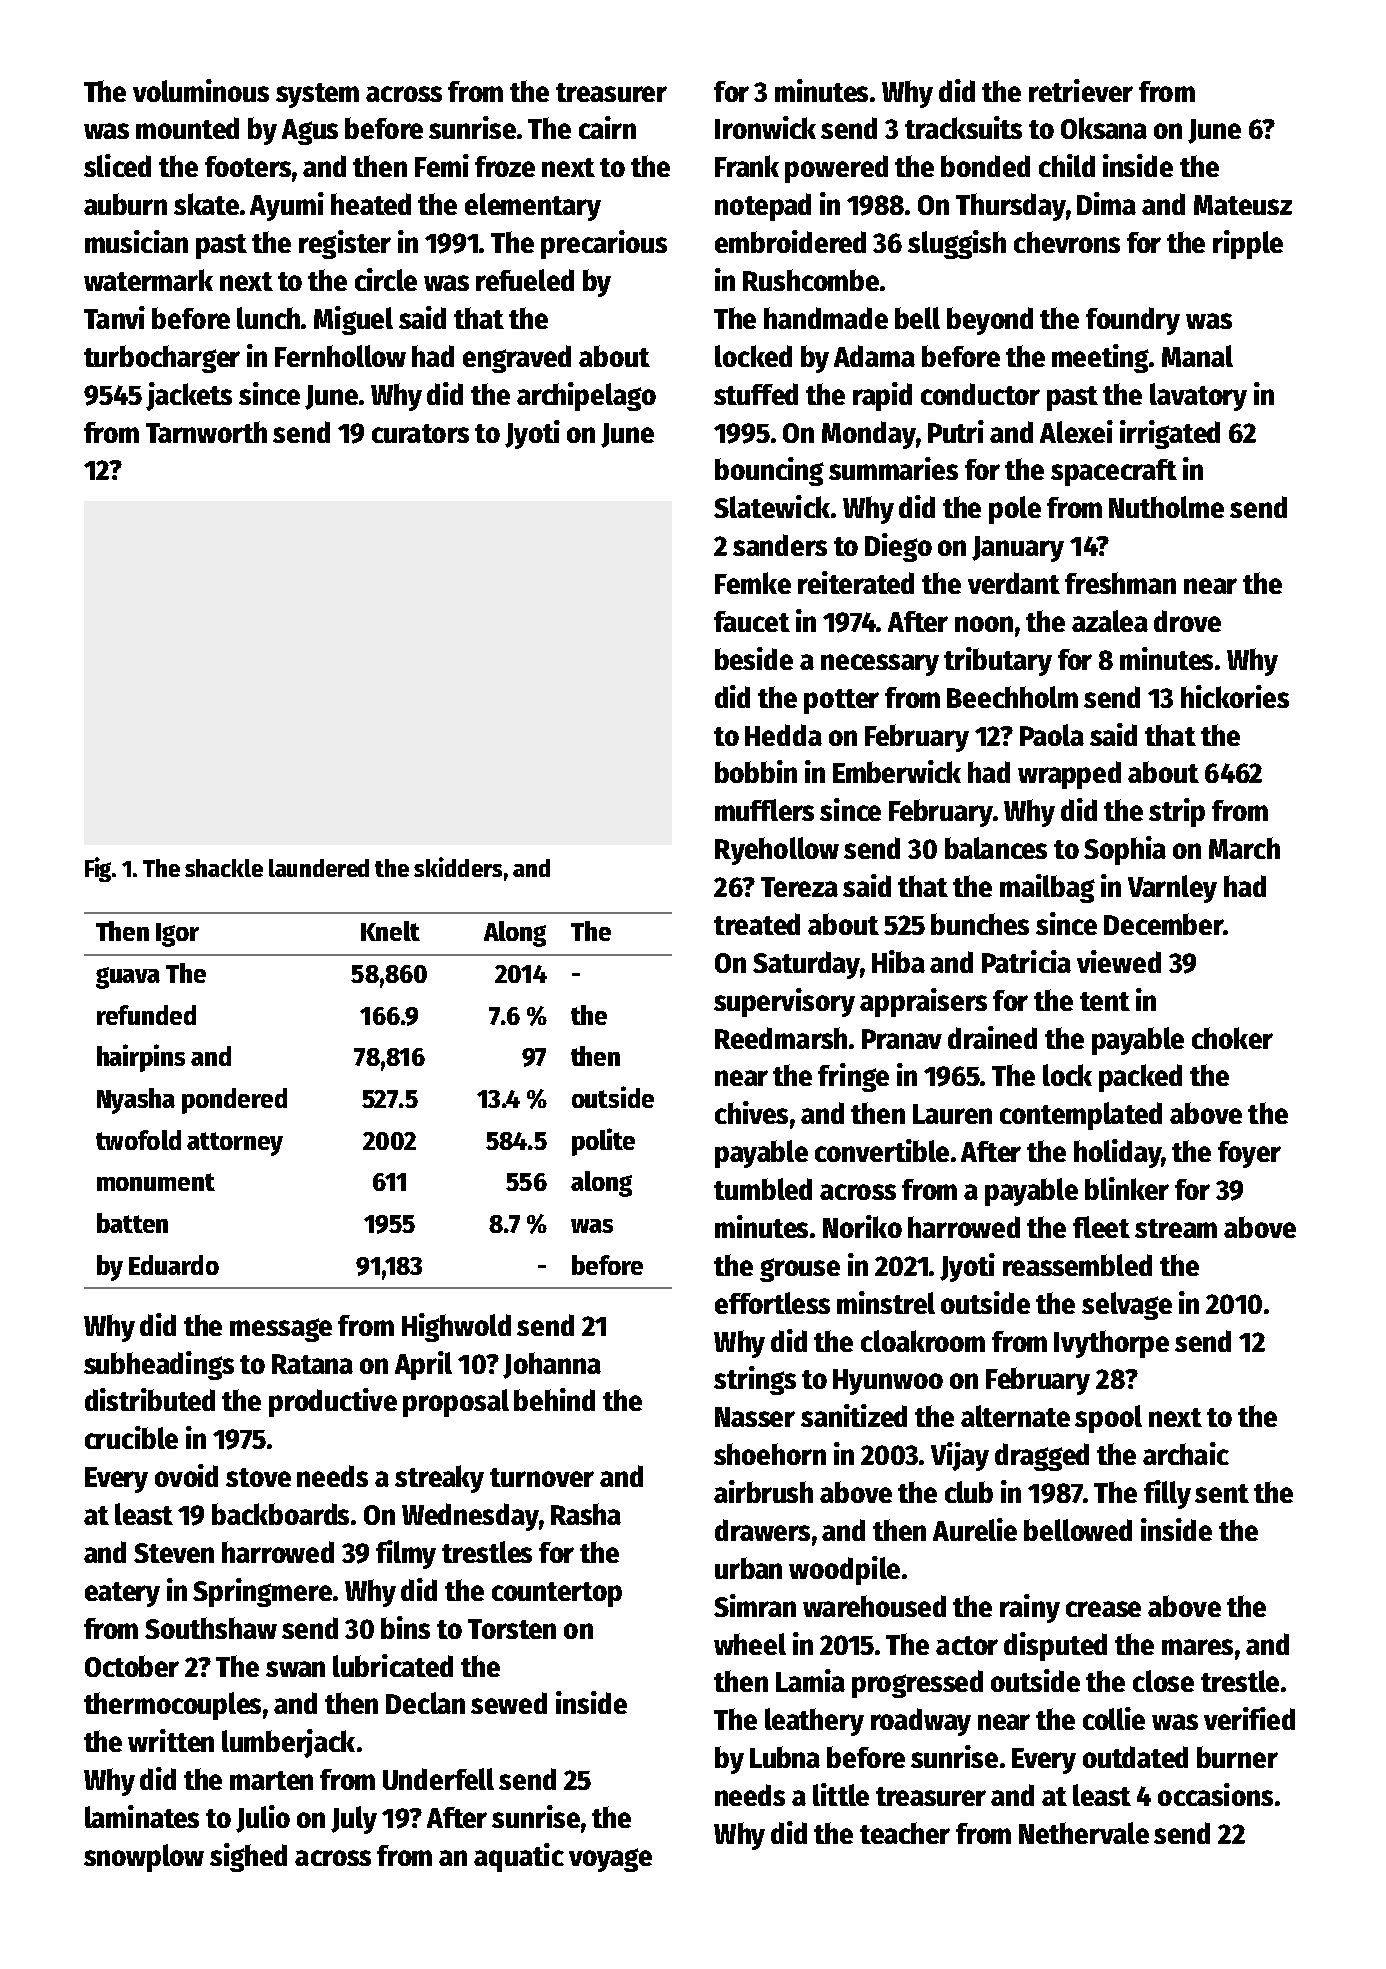 This document has height=1969, width=1386. What do you see at coordinates (756, 394) in the document?
I see `stuffed` at bounding box center [756, 394].
